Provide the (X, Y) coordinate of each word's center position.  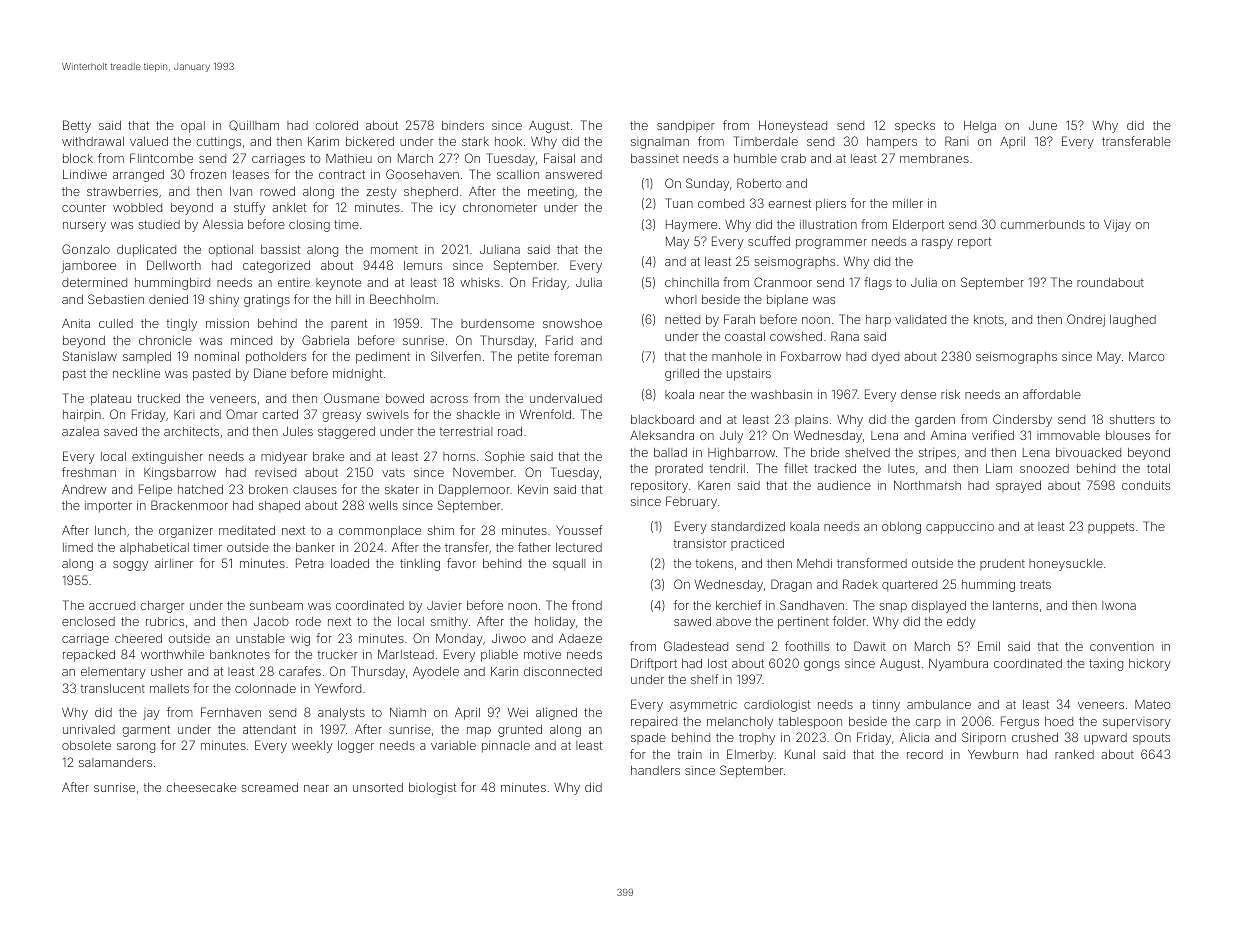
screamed (270, 787)
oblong (901, 528)
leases (251, 174)
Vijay (1117, 226)
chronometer (500, 207)
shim (441, 530)
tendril (727, 468)
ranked (1074, 754)
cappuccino (960, 529)
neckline (136, 373)
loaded (350, 563)
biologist (432, 789)
